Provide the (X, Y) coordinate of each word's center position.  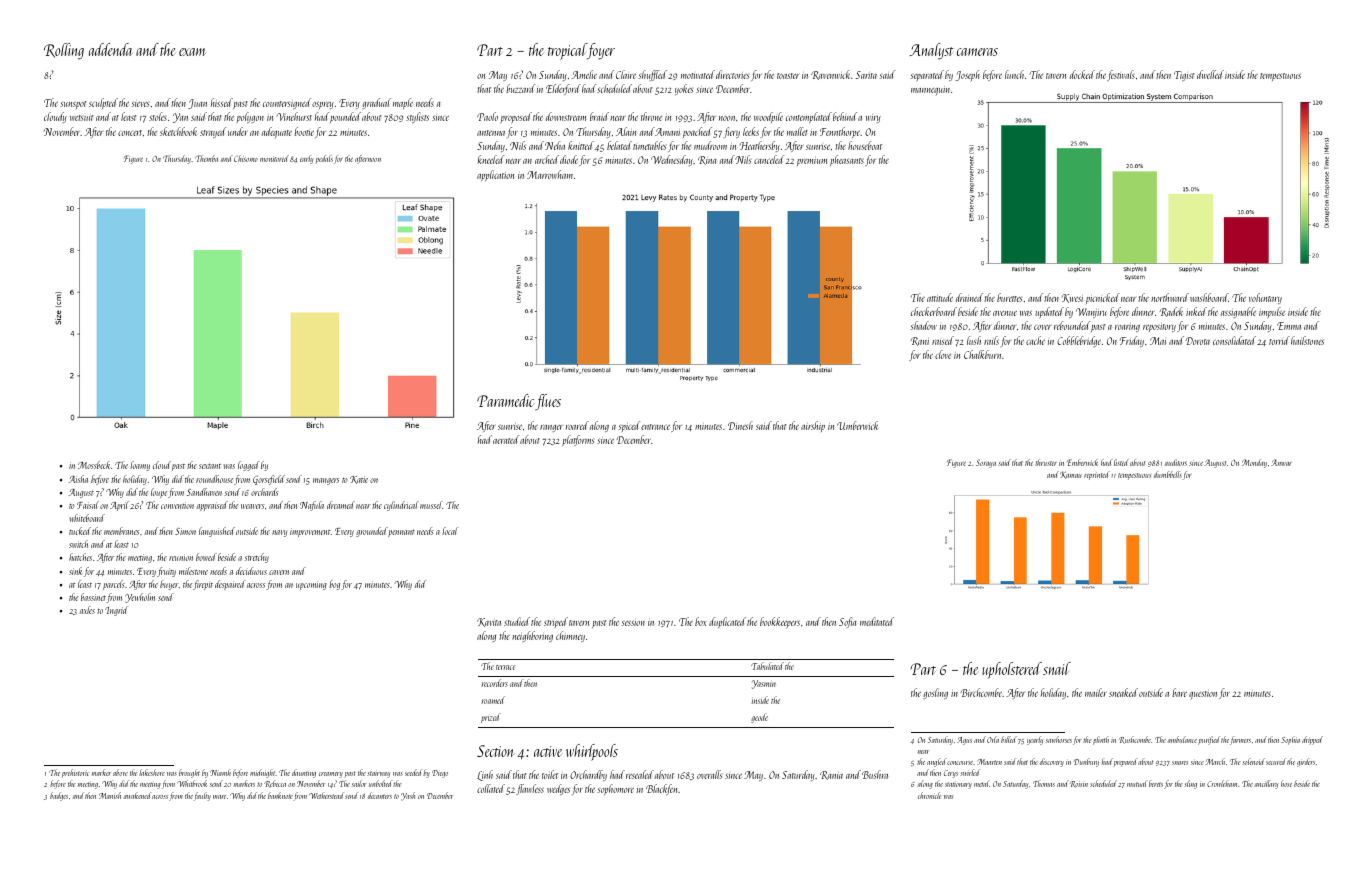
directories (732, 74)
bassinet (93, 597)
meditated (877, 621)
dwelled (1210, 74)
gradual (376, 103)
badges (59, 796)
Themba (206, 158)
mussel (431, 505)
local (450, 531)
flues (548, 402)
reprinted (1096, 475)
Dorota (1197, 341)
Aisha (78, 479)
